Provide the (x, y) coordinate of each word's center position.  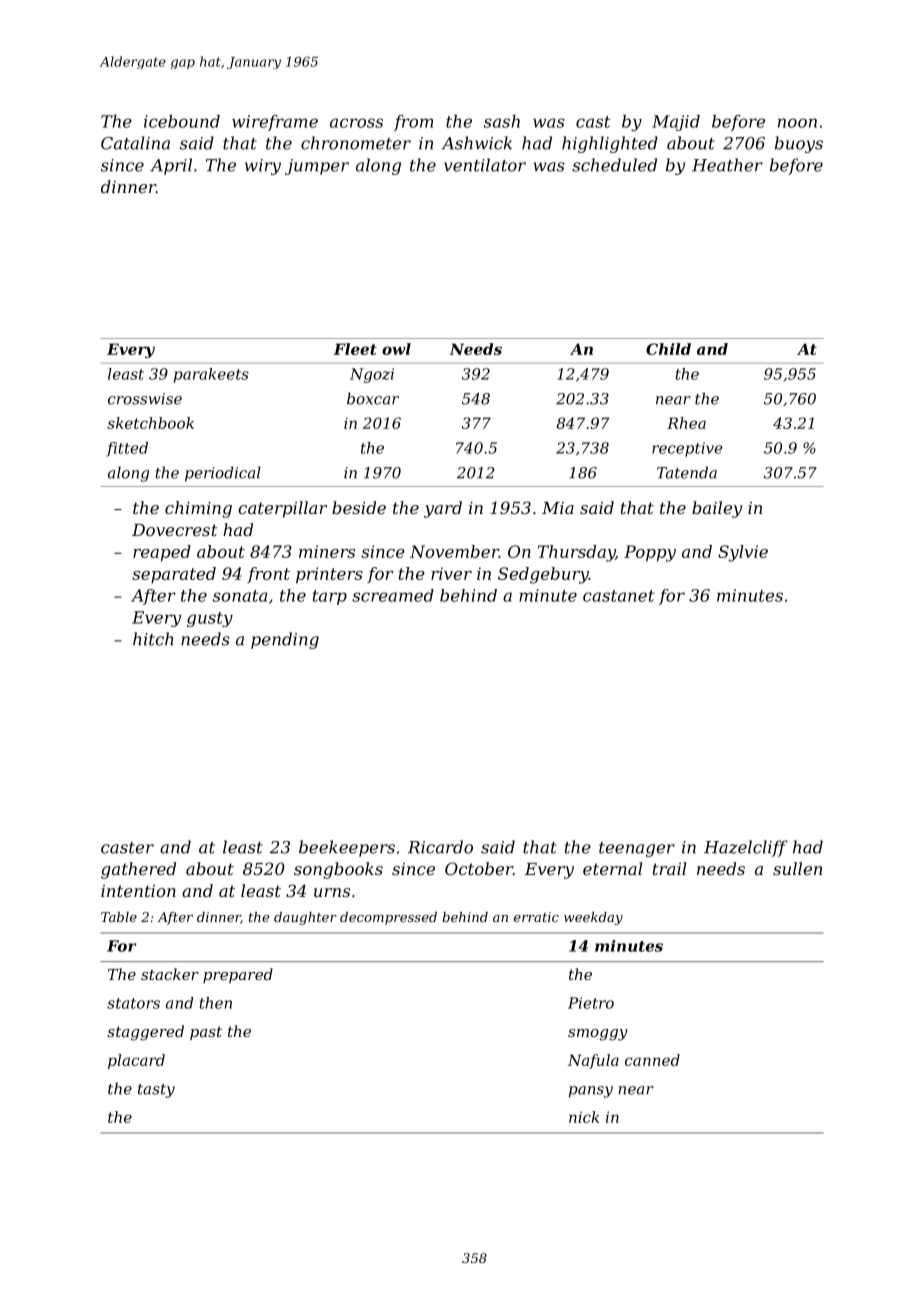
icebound (182, 121)
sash (502, 121)
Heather (727, 165)
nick (584, 1117)
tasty (156, 1091)
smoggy (598, 1035)
